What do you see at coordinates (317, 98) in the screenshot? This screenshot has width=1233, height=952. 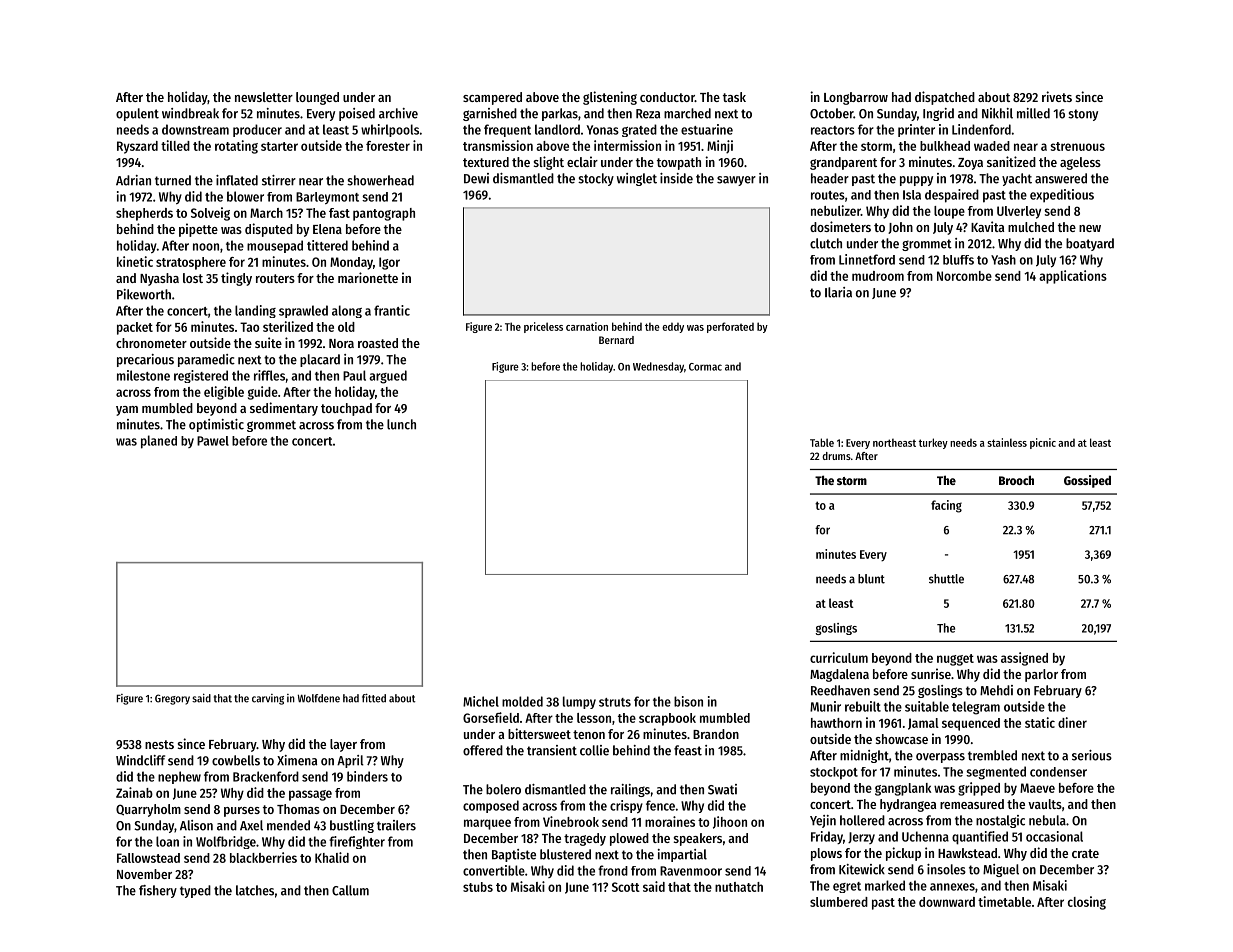 I see `lounged` at bounding box center [317, 98].
